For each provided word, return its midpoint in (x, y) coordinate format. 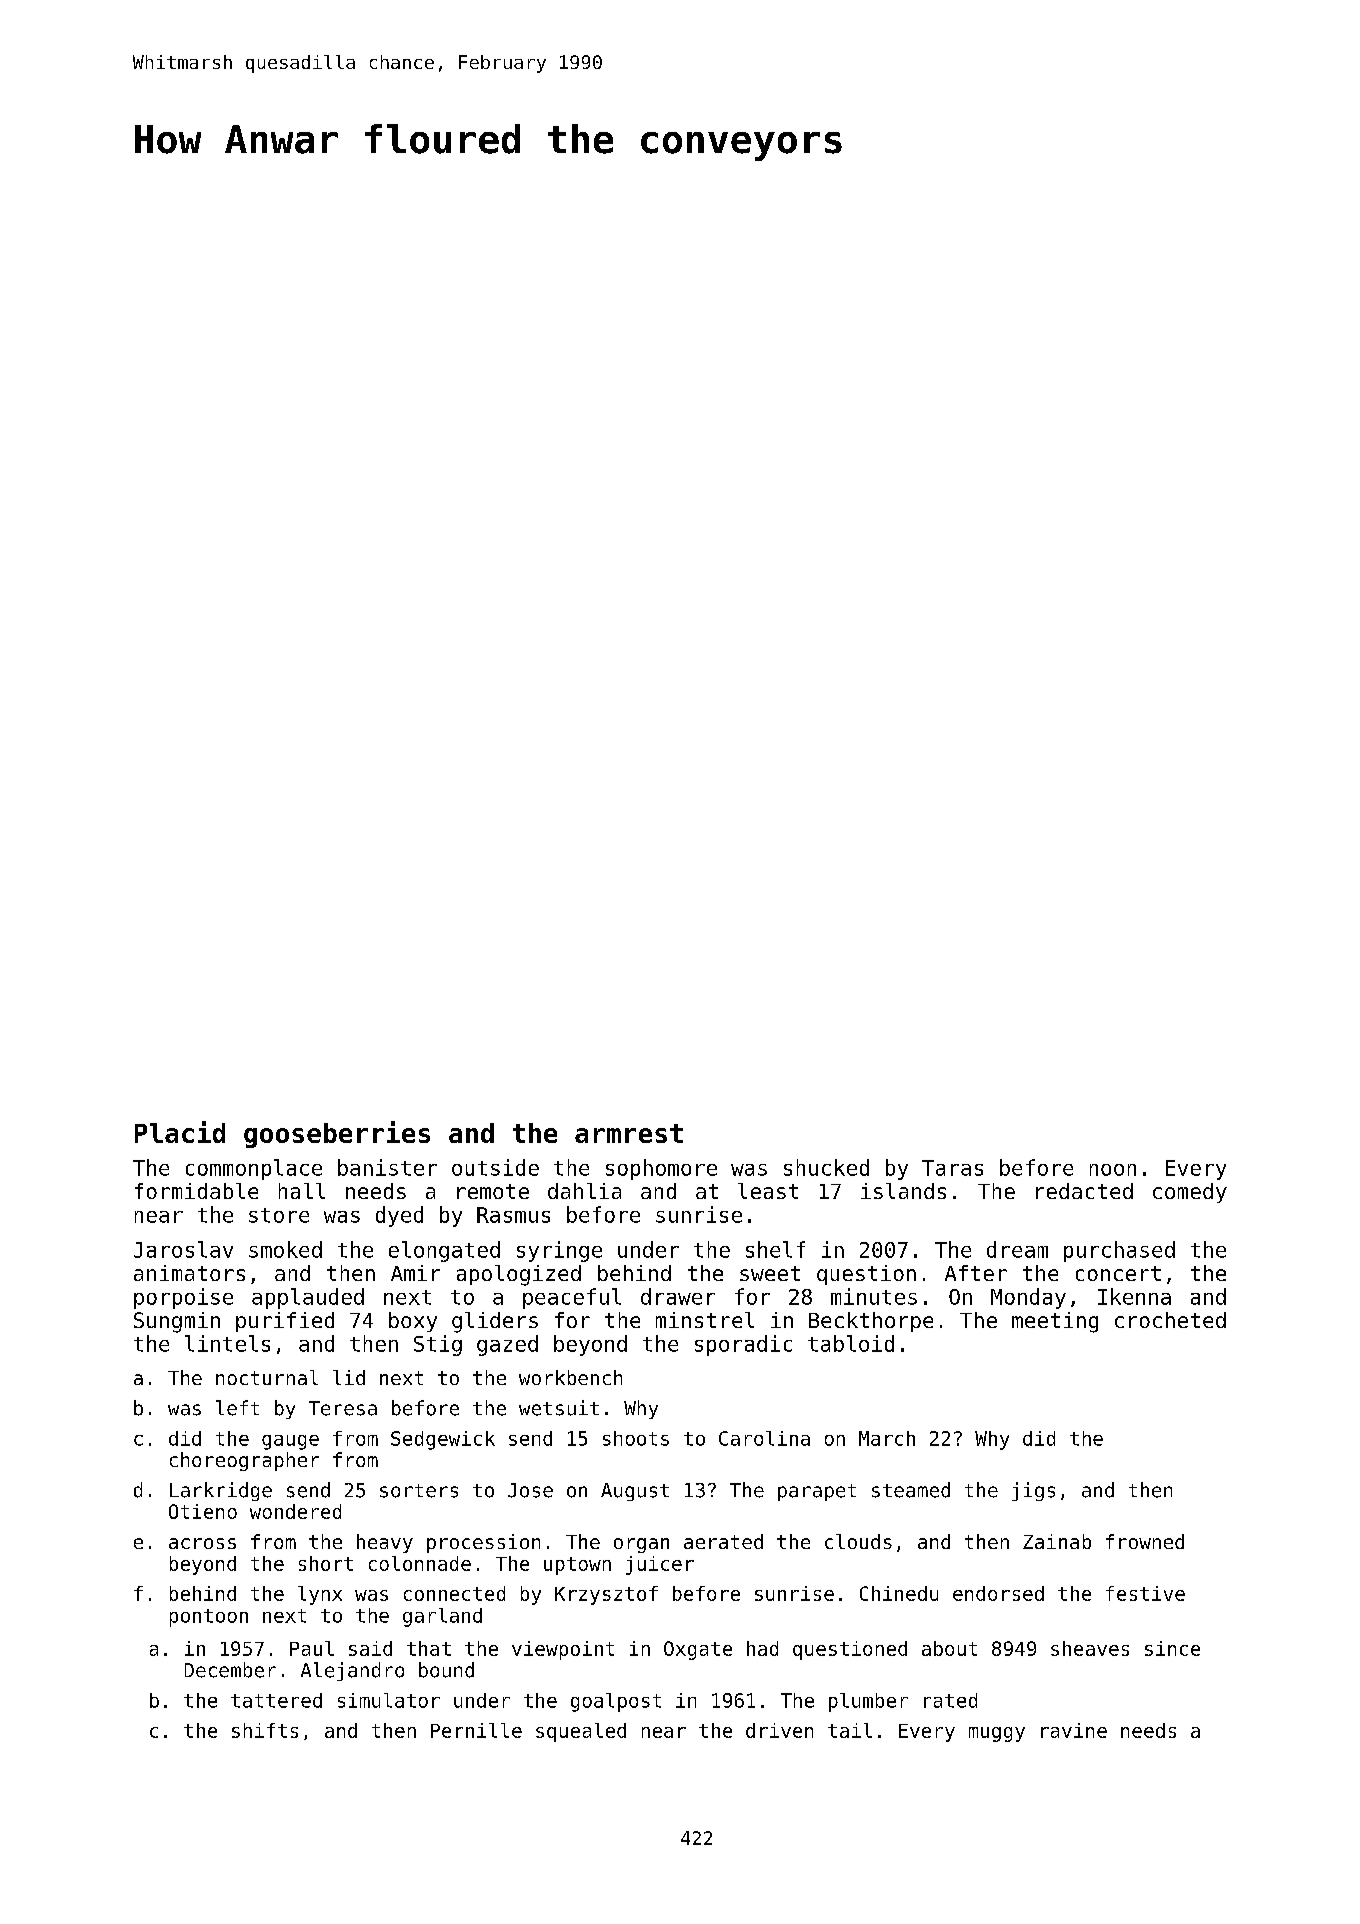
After (976, 1273)
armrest (629, 1133)
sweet (770, 1273)
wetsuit (559, 1408)
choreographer (244, 1461)
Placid (180, 1132)
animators (189, 1273)
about (949, 1648)
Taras (952, 1168)
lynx (320, 1595)
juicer (660, 1565)
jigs (1033, 1491)
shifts (265, 1730)
